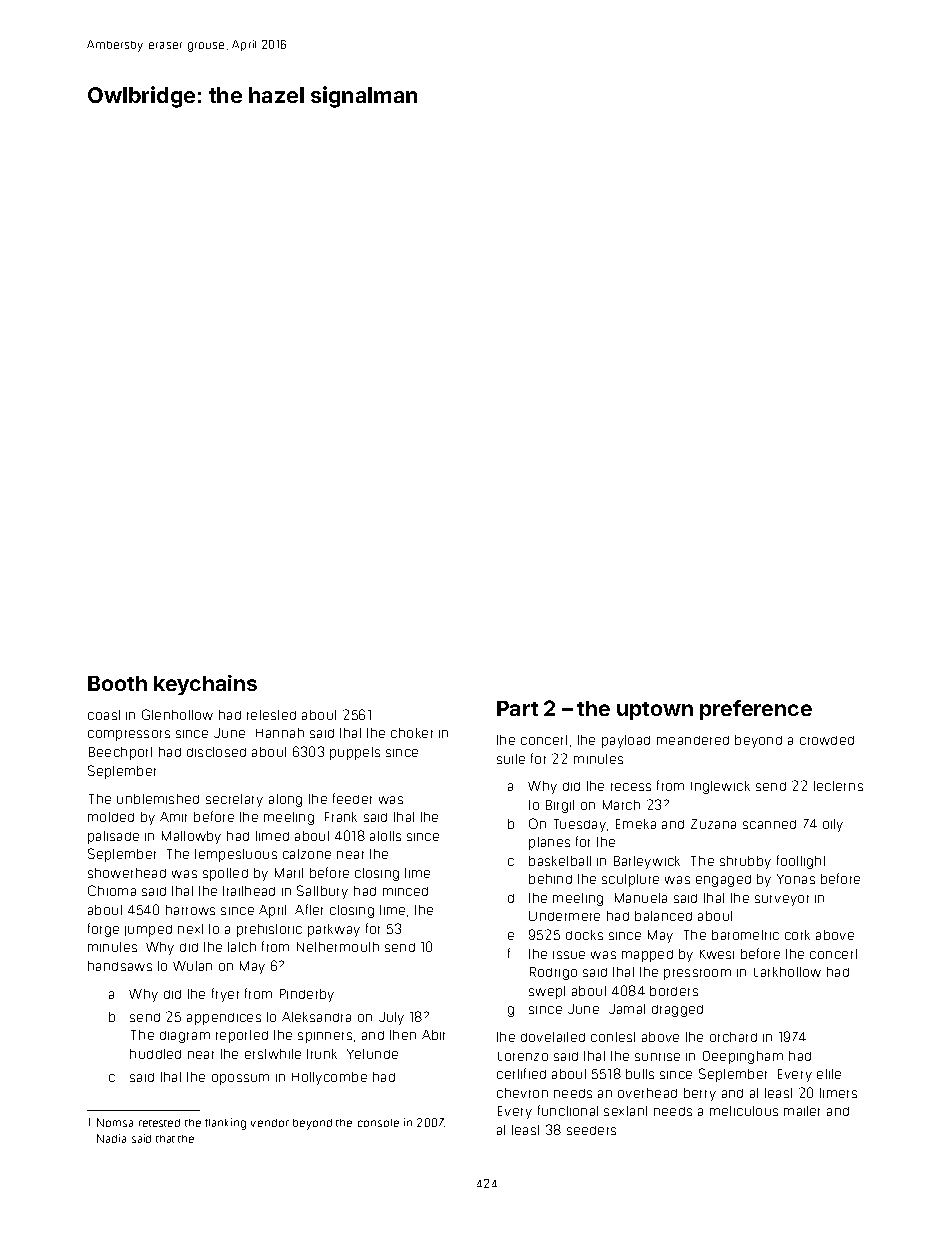 This image has width=952, height=1233. What do you see at coordinates (104, 715) in the image?
I see `coast` at bounding box center [104, 715].
